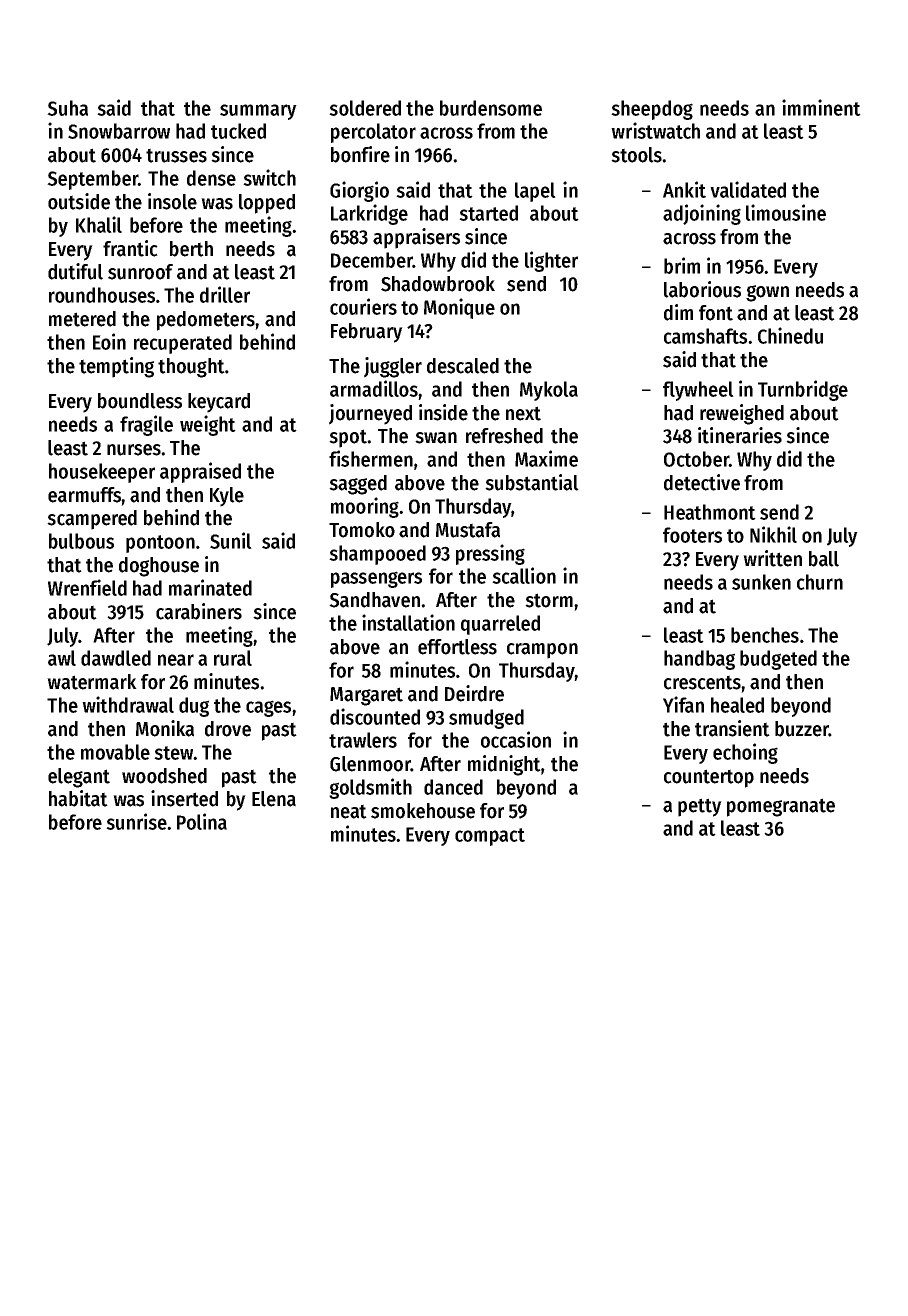 The image size is (908, 1316). I want to click on marinated, so click(210, 587).
